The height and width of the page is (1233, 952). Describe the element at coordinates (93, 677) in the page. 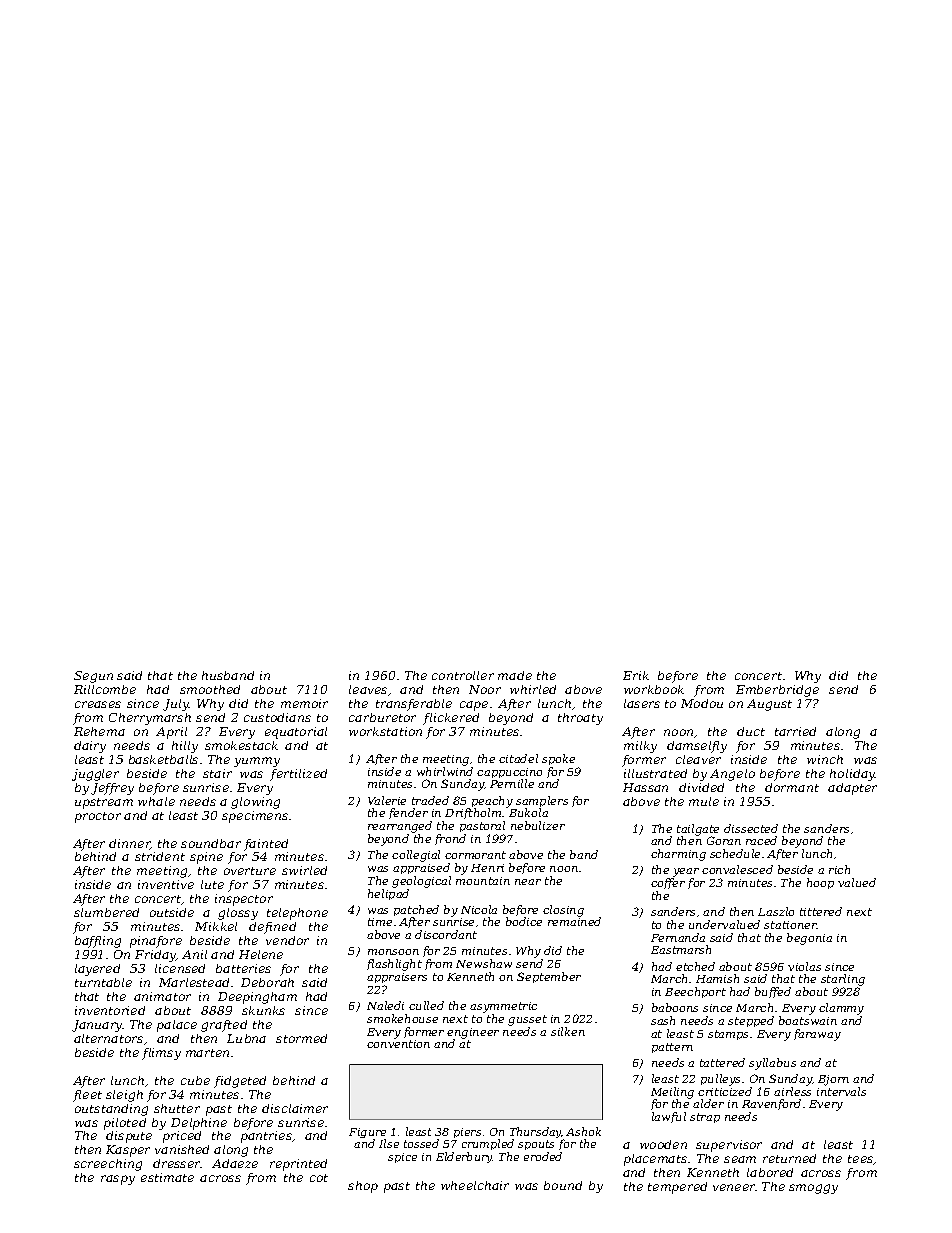

I see `Segun` at that location.
